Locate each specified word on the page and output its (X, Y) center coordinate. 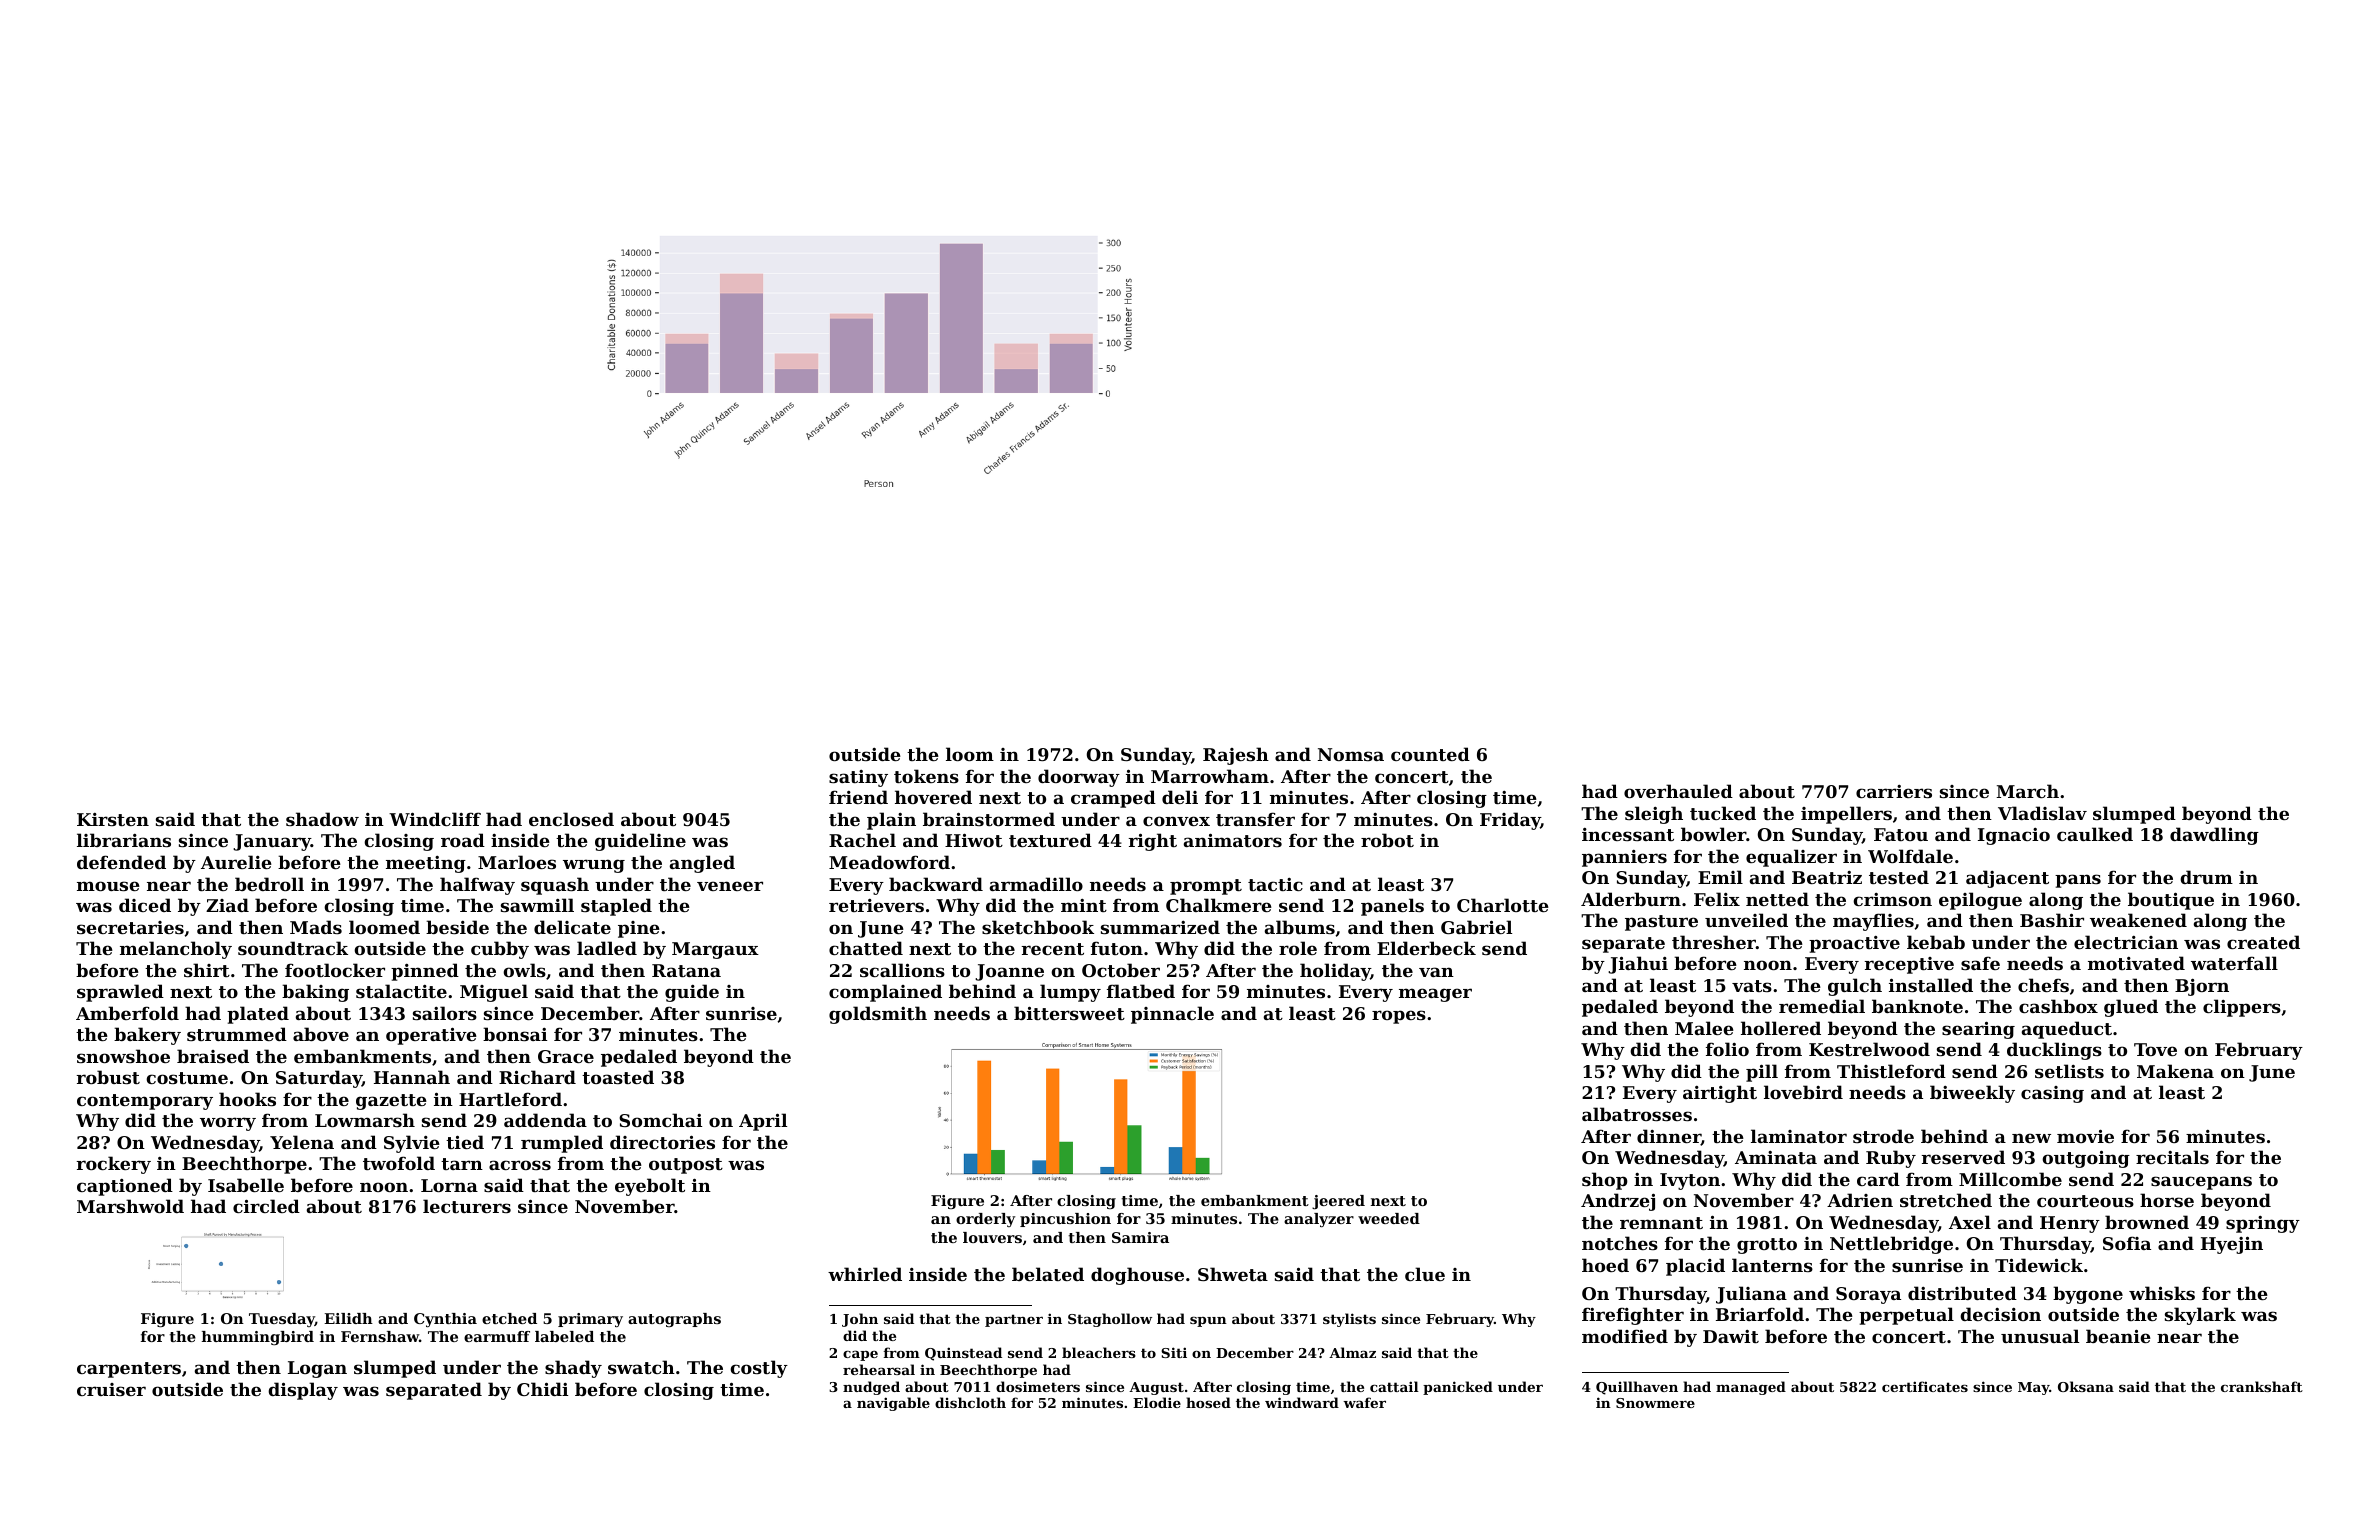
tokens (926, 776)
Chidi (542, 1389)
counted (1430, 754)
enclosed (571, 819)
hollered (1781, 1028)
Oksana (2086, 1386)
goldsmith (878, 1015)
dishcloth (970, 1402)
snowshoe (123, 1056)
